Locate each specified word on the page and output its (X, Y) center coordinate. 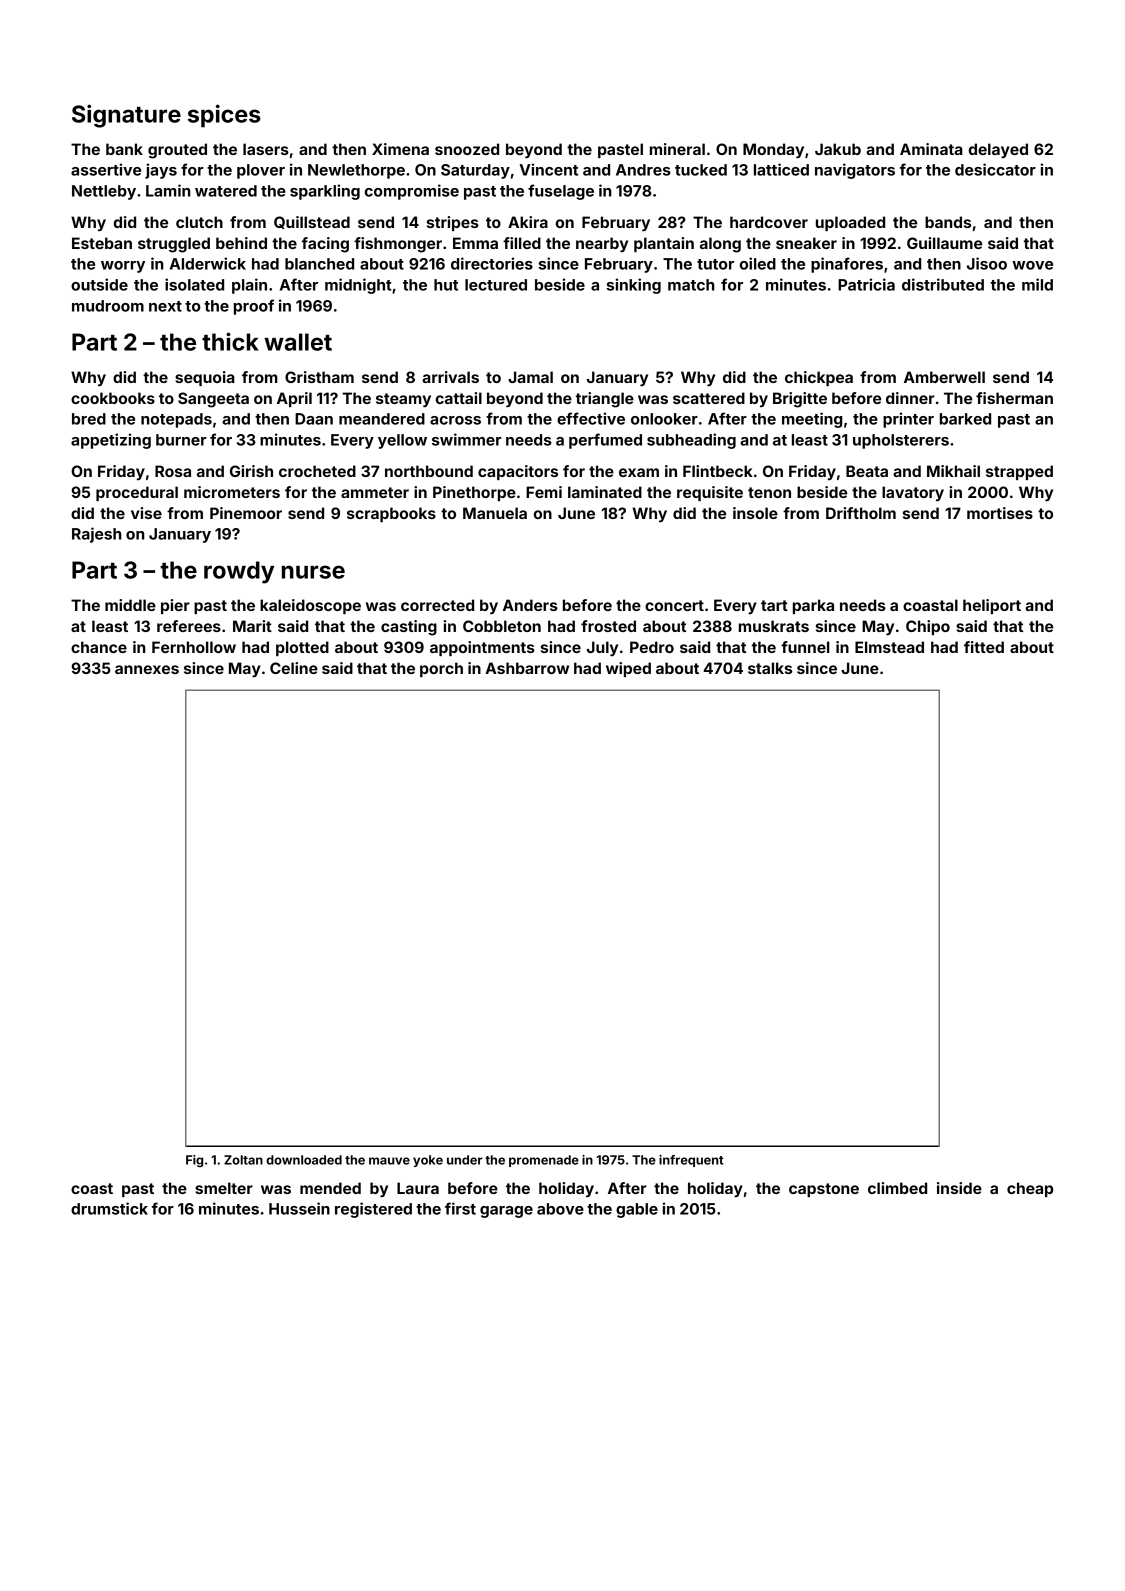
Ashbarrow (527, 668)
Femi (544, 492)
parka (813, 606)
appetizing (111, 441)
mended (330, 1188)
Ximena (400, 149)
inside (959, 1188)
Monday (773, 150)
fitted (984, 647)
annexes (147, 669)
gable (637, 1210)
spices (224, 116)
